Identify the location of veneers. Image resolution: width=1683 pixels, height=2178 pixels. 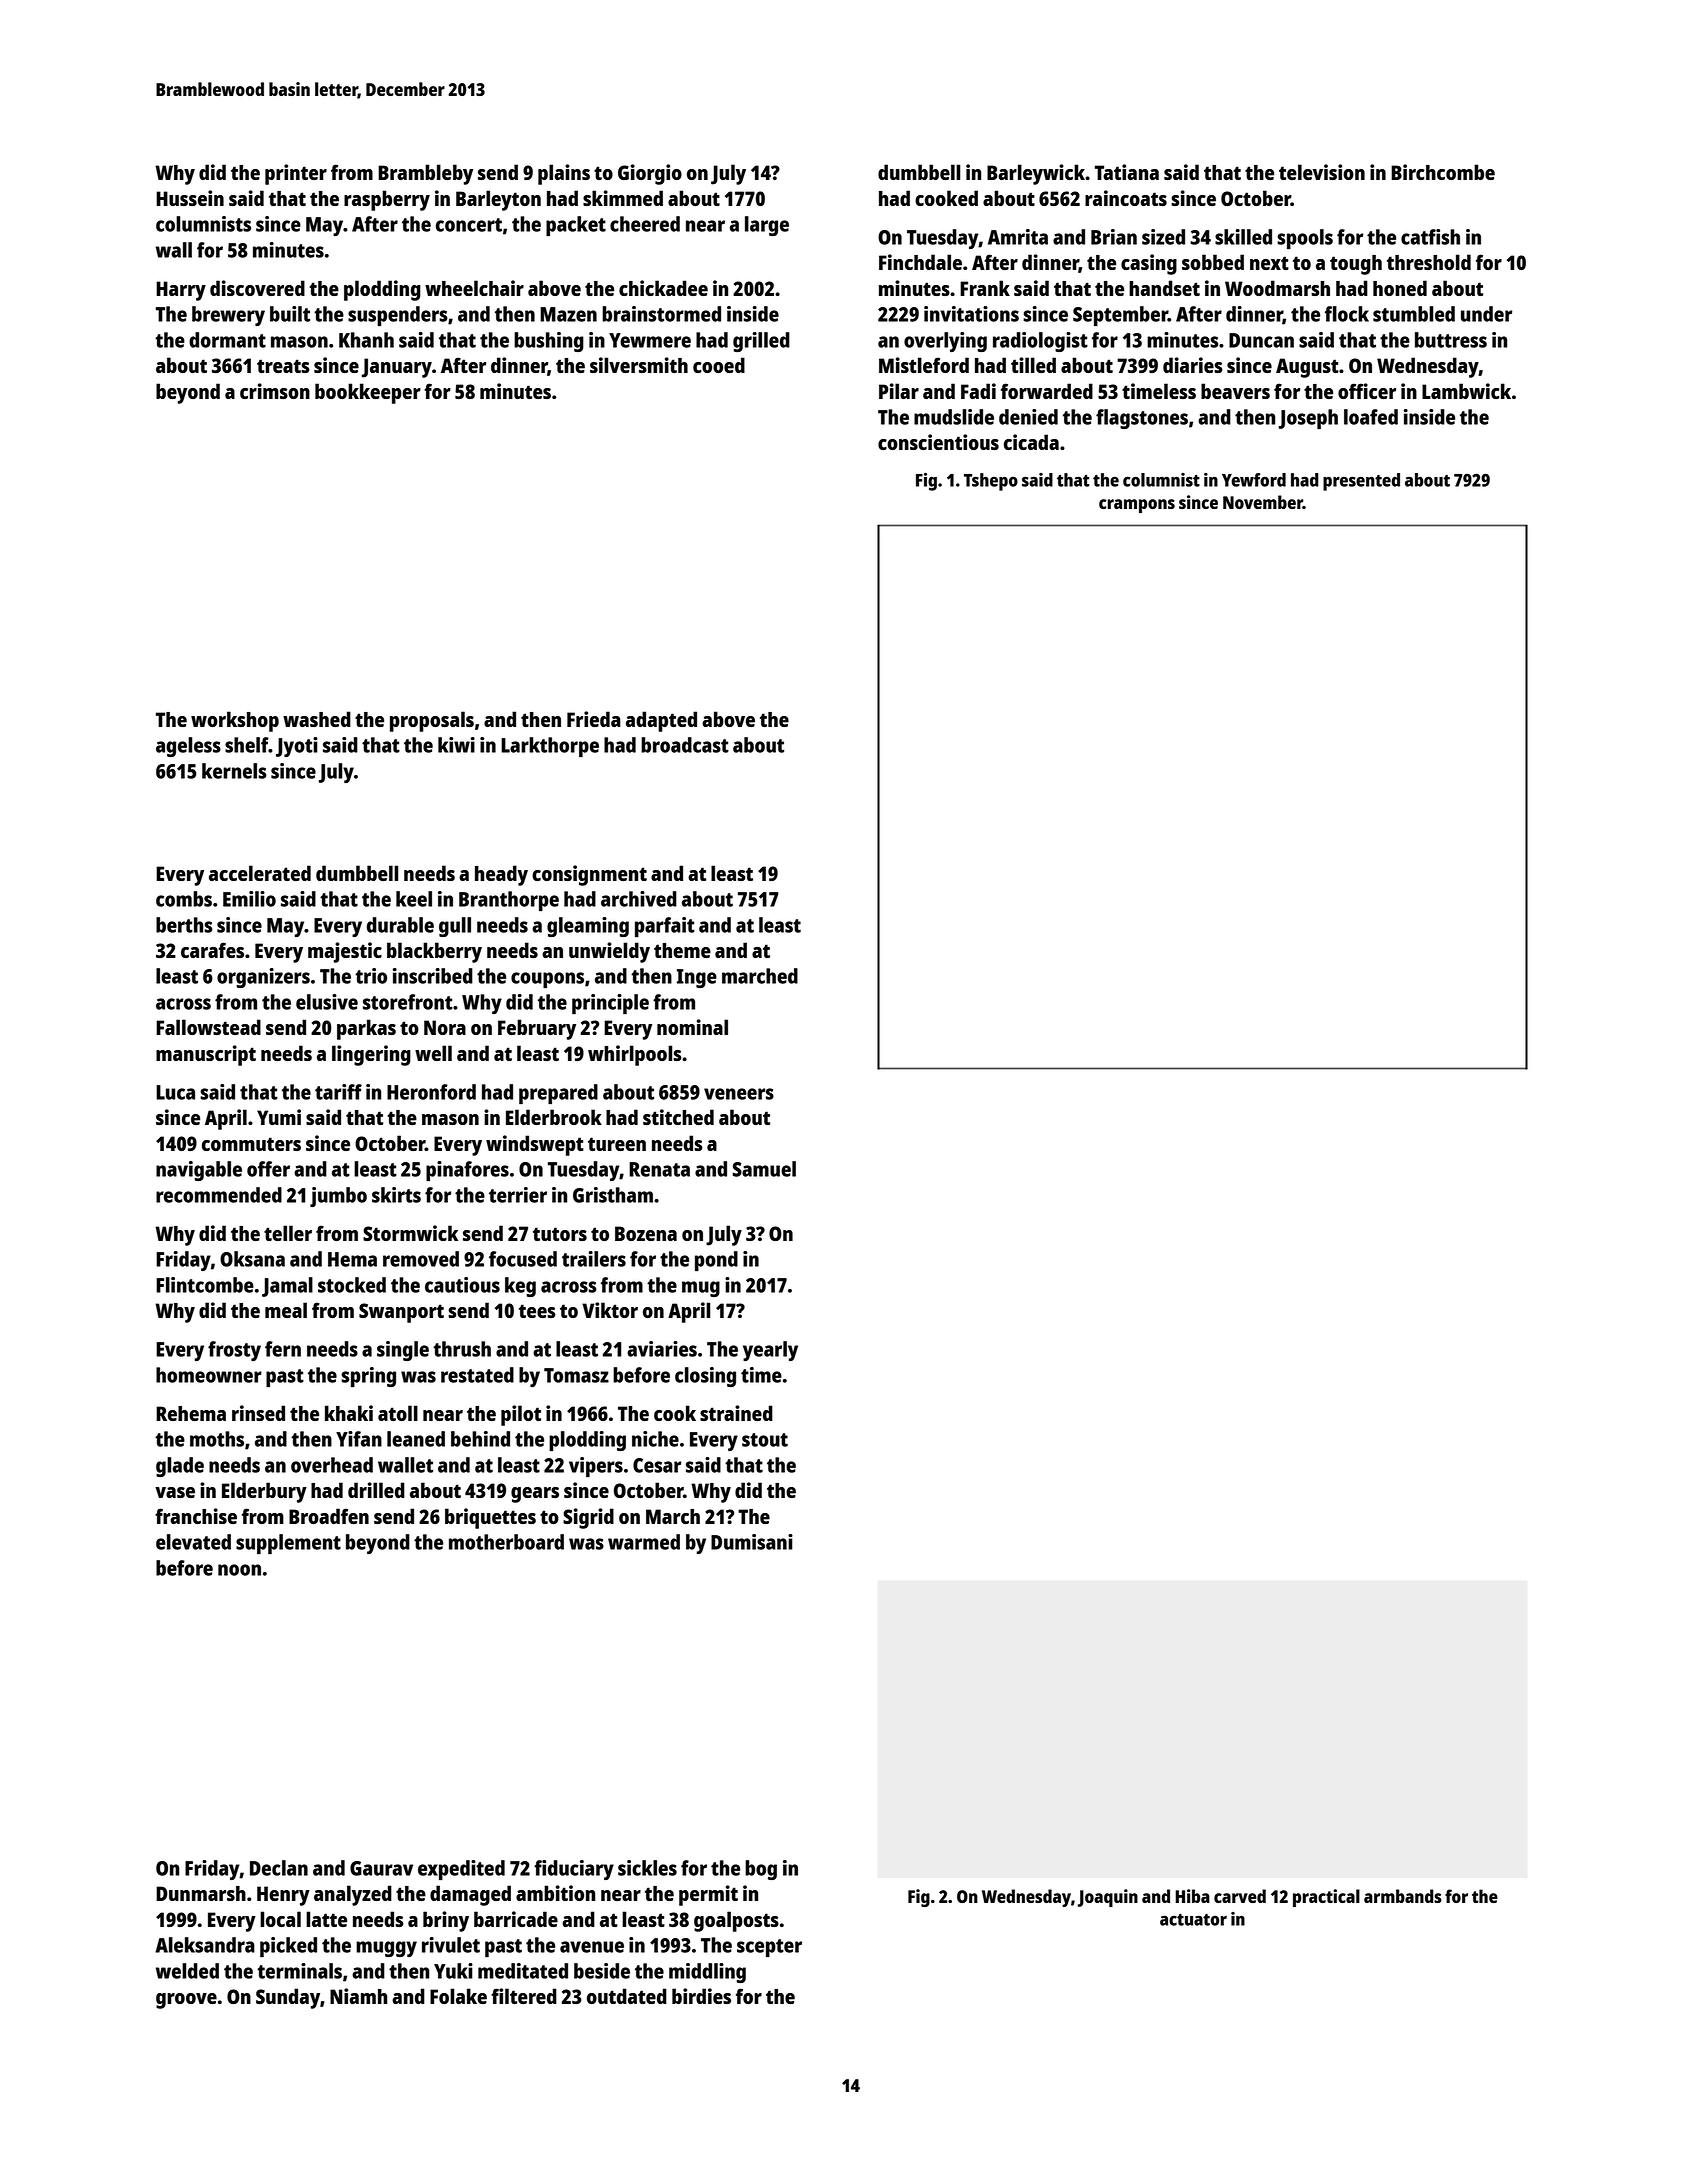
(739, 1094).
